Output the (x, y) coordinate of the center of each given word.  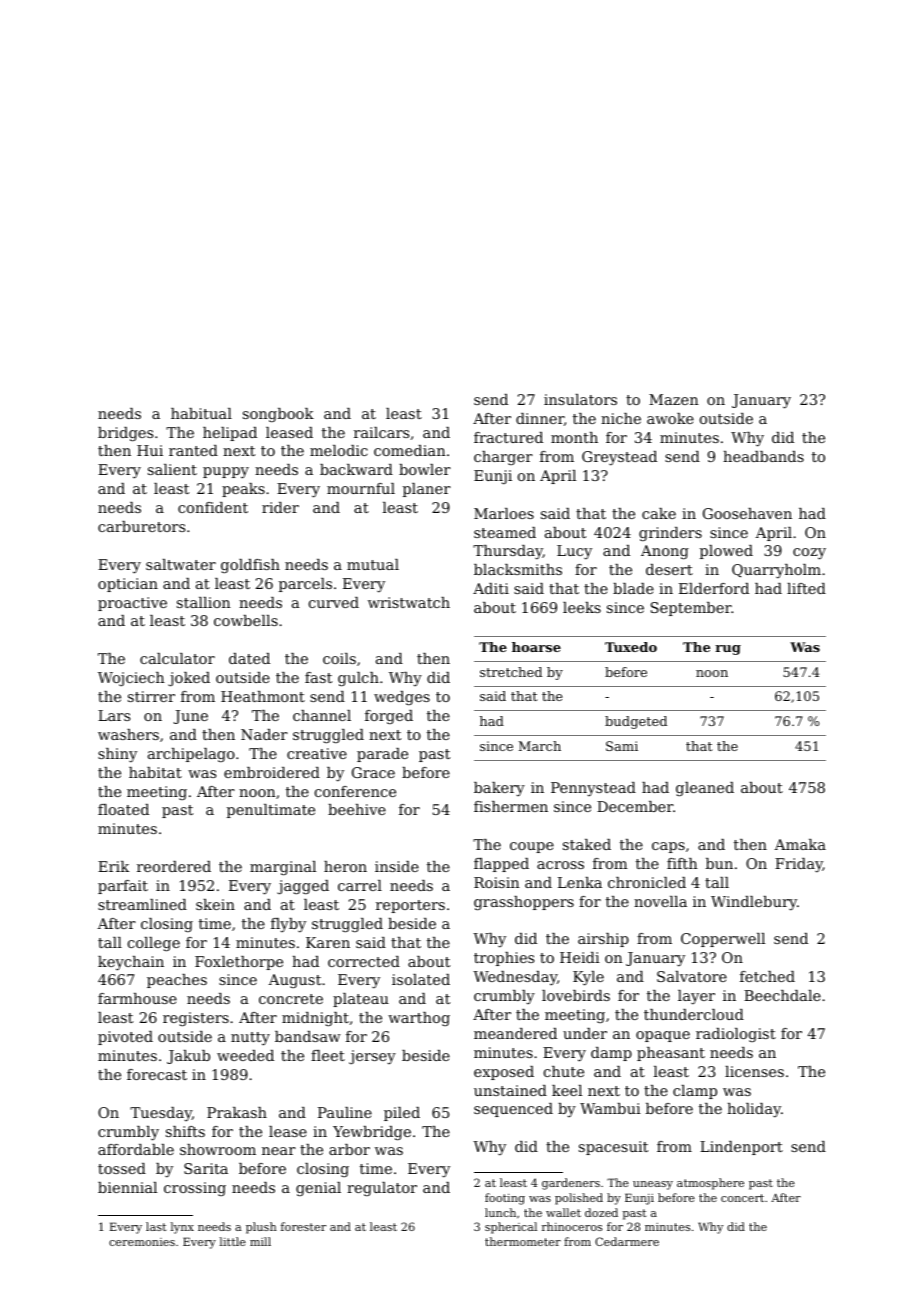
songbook (278, 415)
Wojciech (131, 679)
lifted (806, 588)
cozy (809, 554)
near (279, 1151)
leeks (582, 607)
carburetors (141, 526)
